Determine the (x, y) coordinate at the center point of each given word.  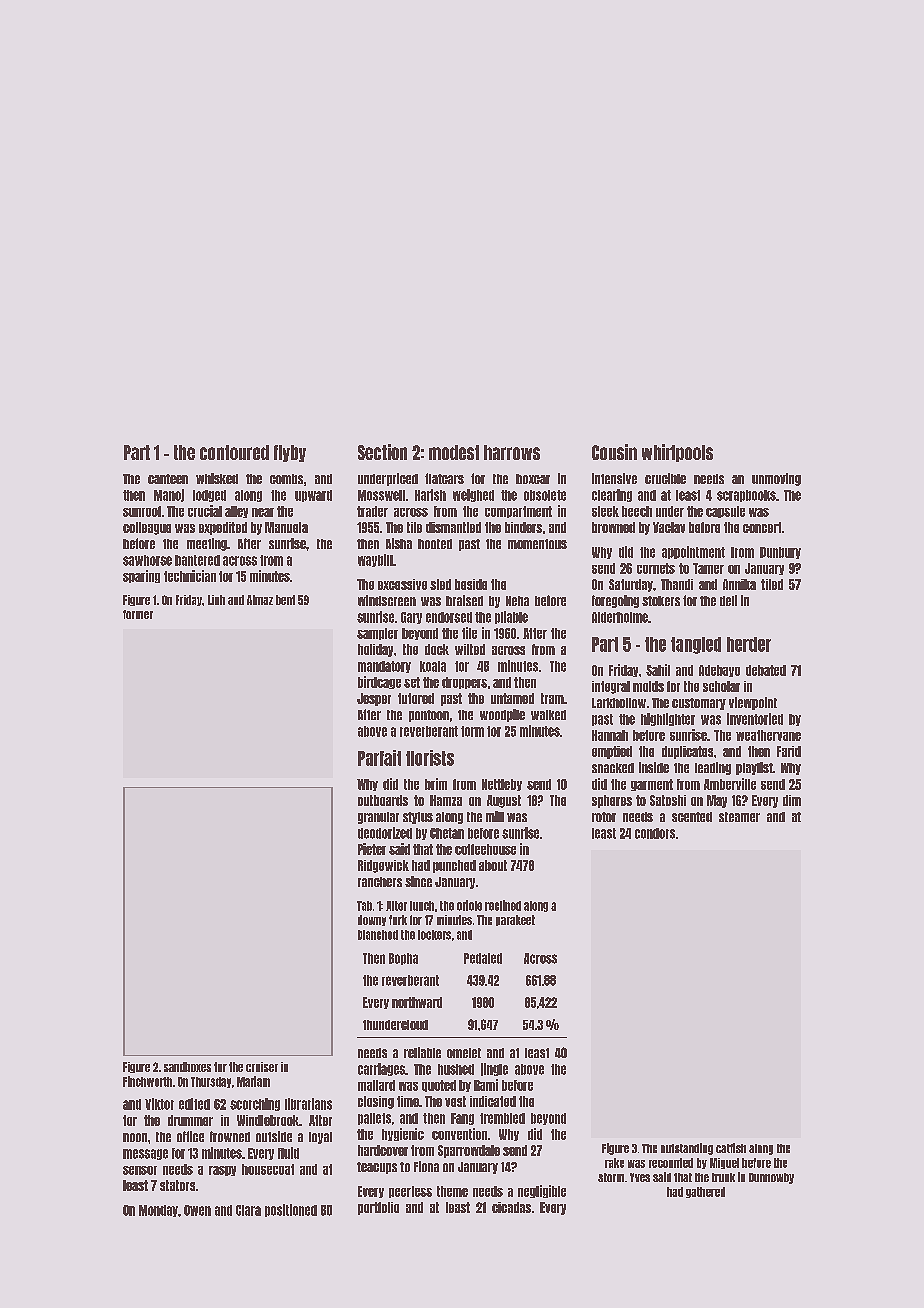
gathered (705, 1192)
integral (611, 687)
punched (454, 866)
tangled (696, 645)
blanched (378, 935)
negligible (542, 1191)
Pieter (372, 849)
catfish (731, 1148)
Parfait (379, 758)
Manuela (286, 527)
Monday (158, 1211)
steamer (739, 817)
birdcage (379, 682)
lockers (434, 935)
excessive (402, 584)
